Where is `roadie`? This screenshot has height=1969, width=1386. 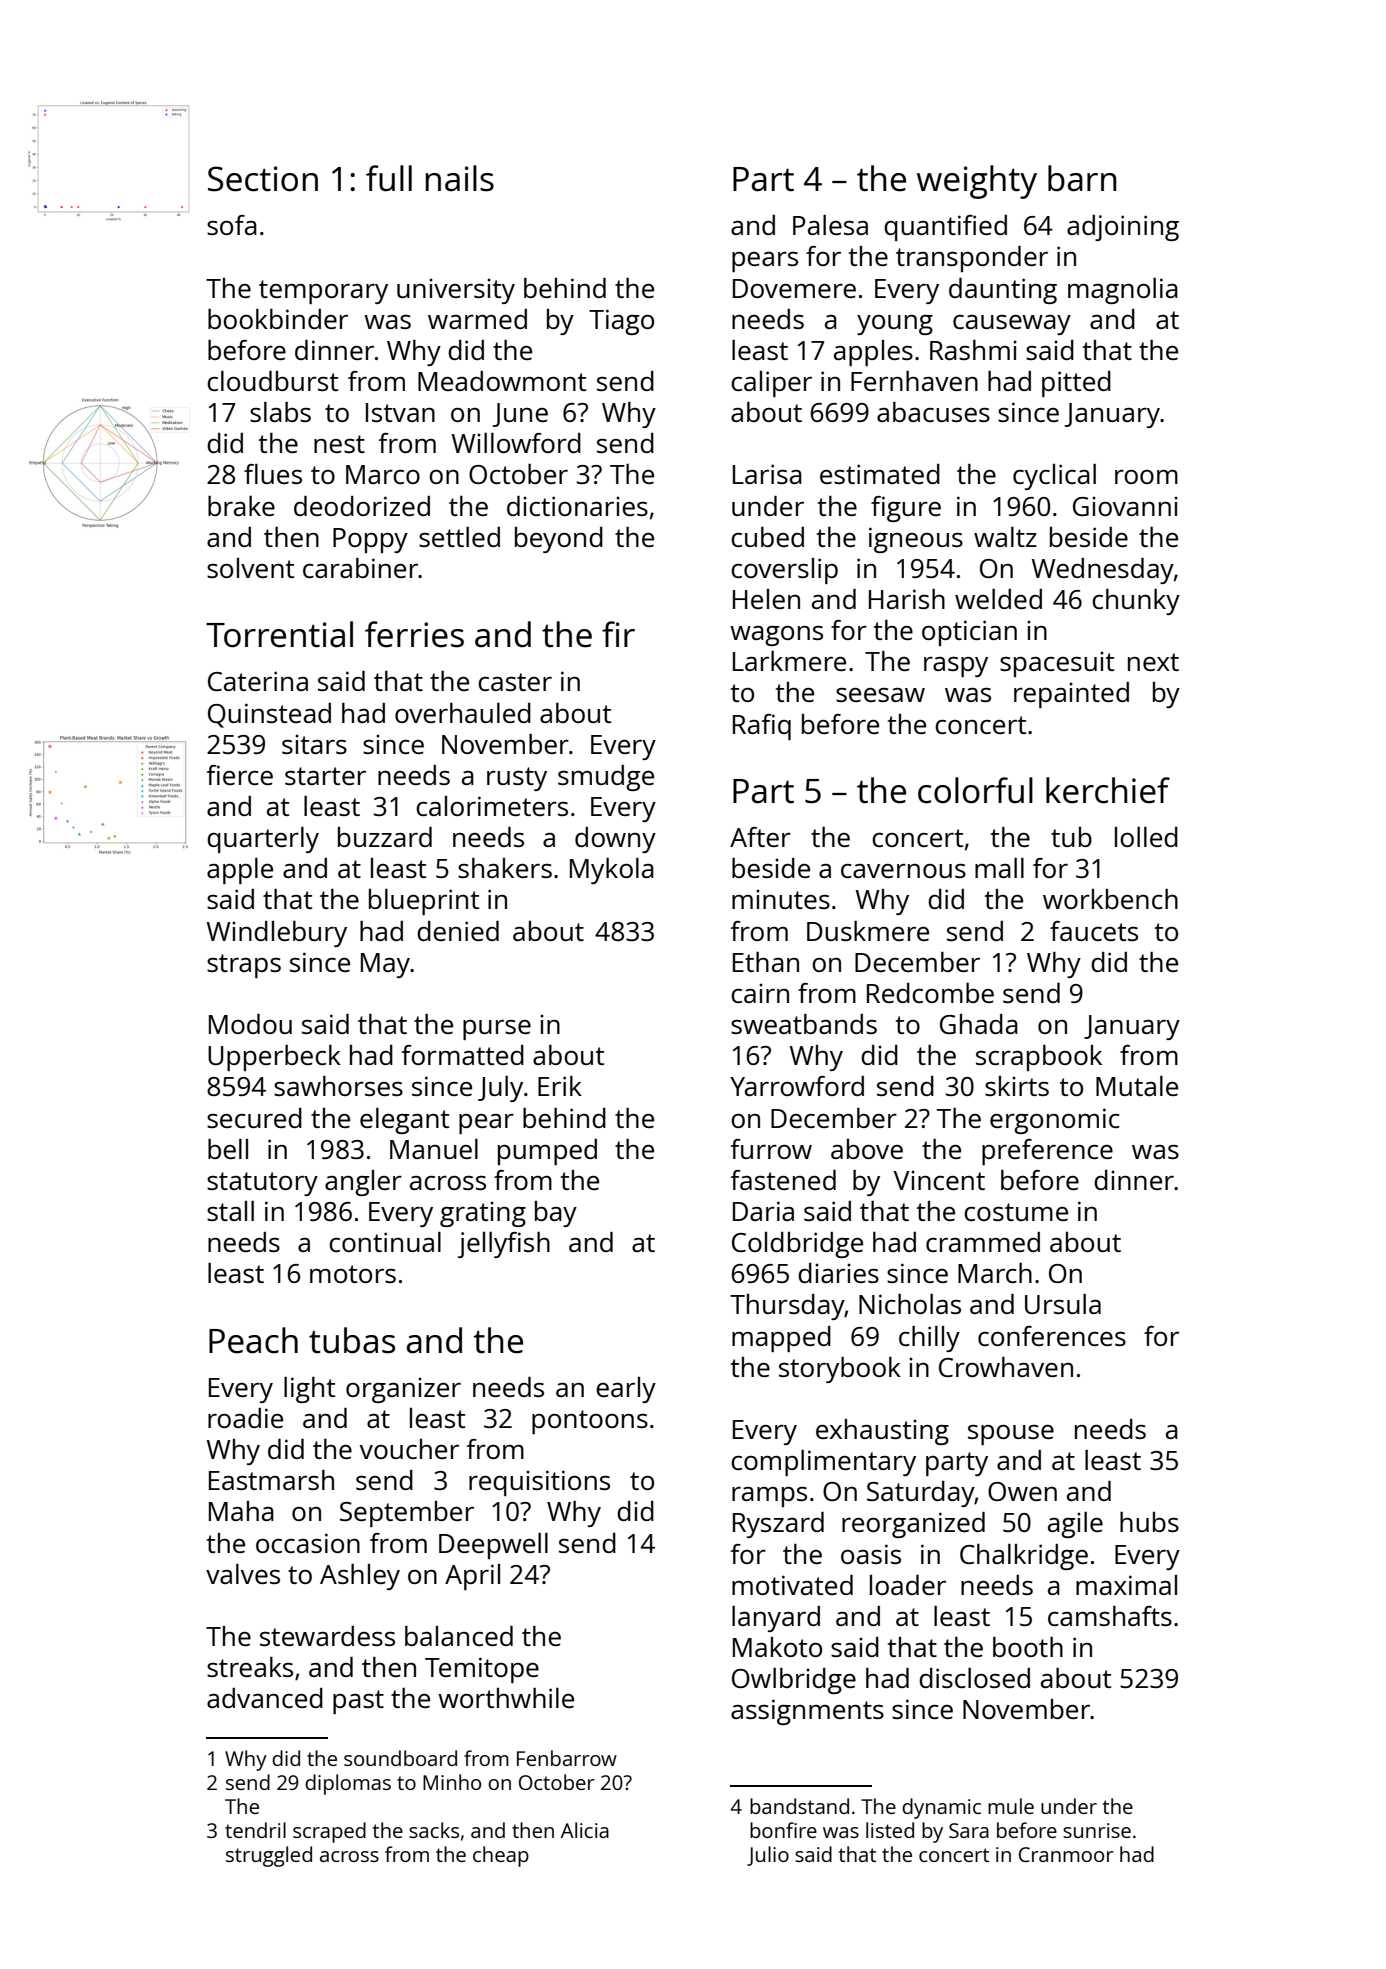
roadie is located at coordinates (245, 1418).
